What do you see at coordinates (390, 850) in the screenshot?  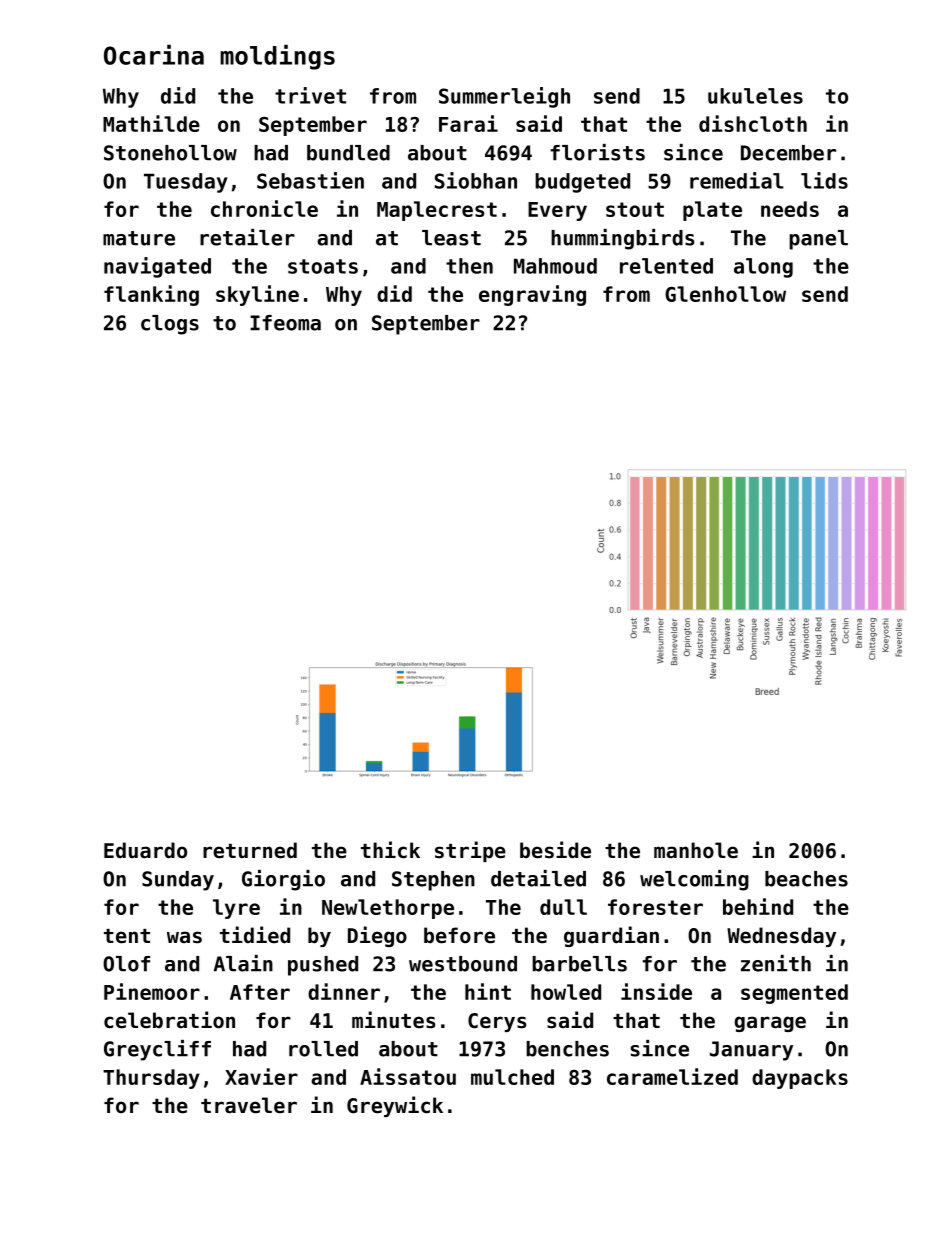 I see `thick` at bounding box center [390, 850].
